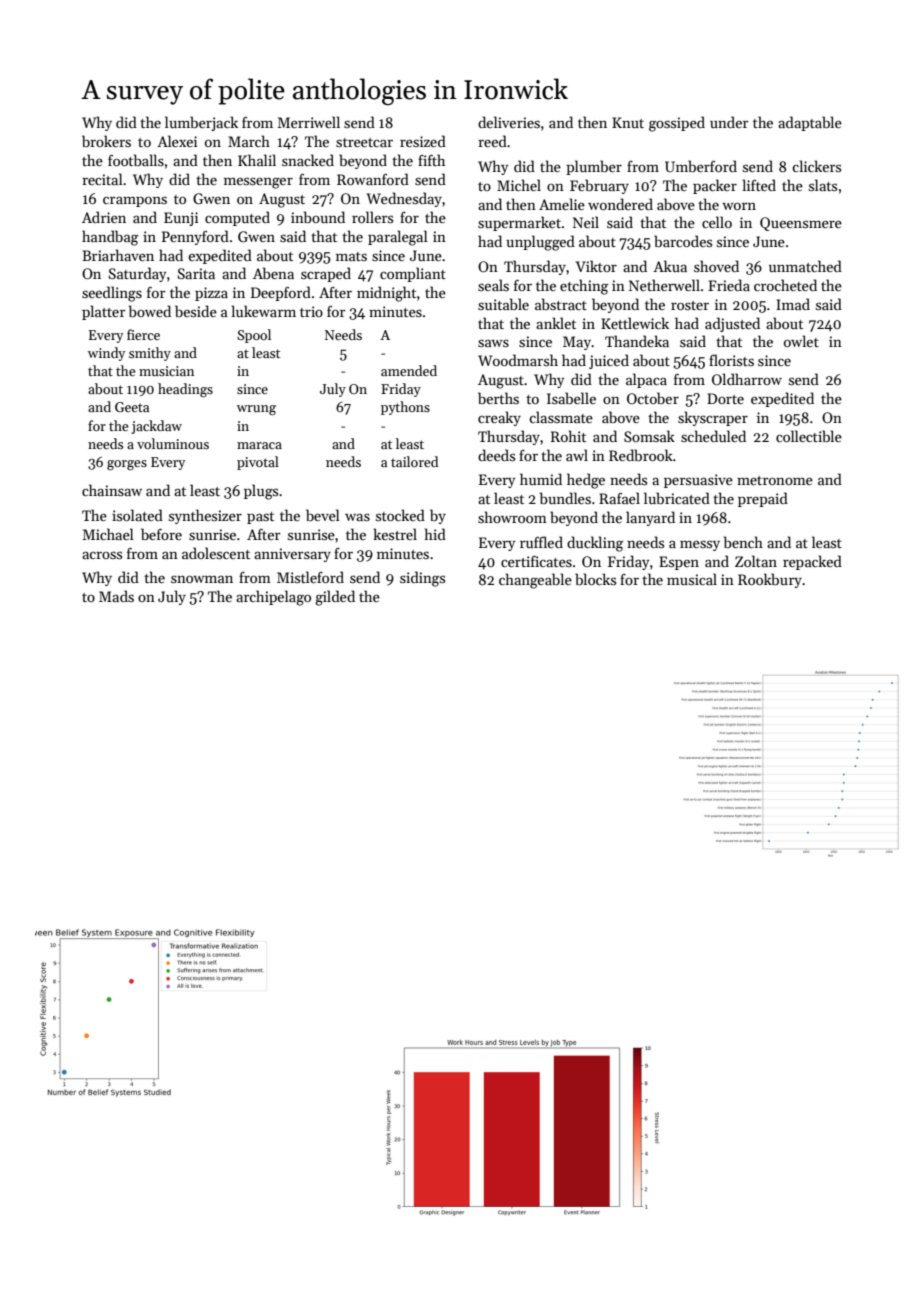  I want to click on abstract, so click(561, 304).
